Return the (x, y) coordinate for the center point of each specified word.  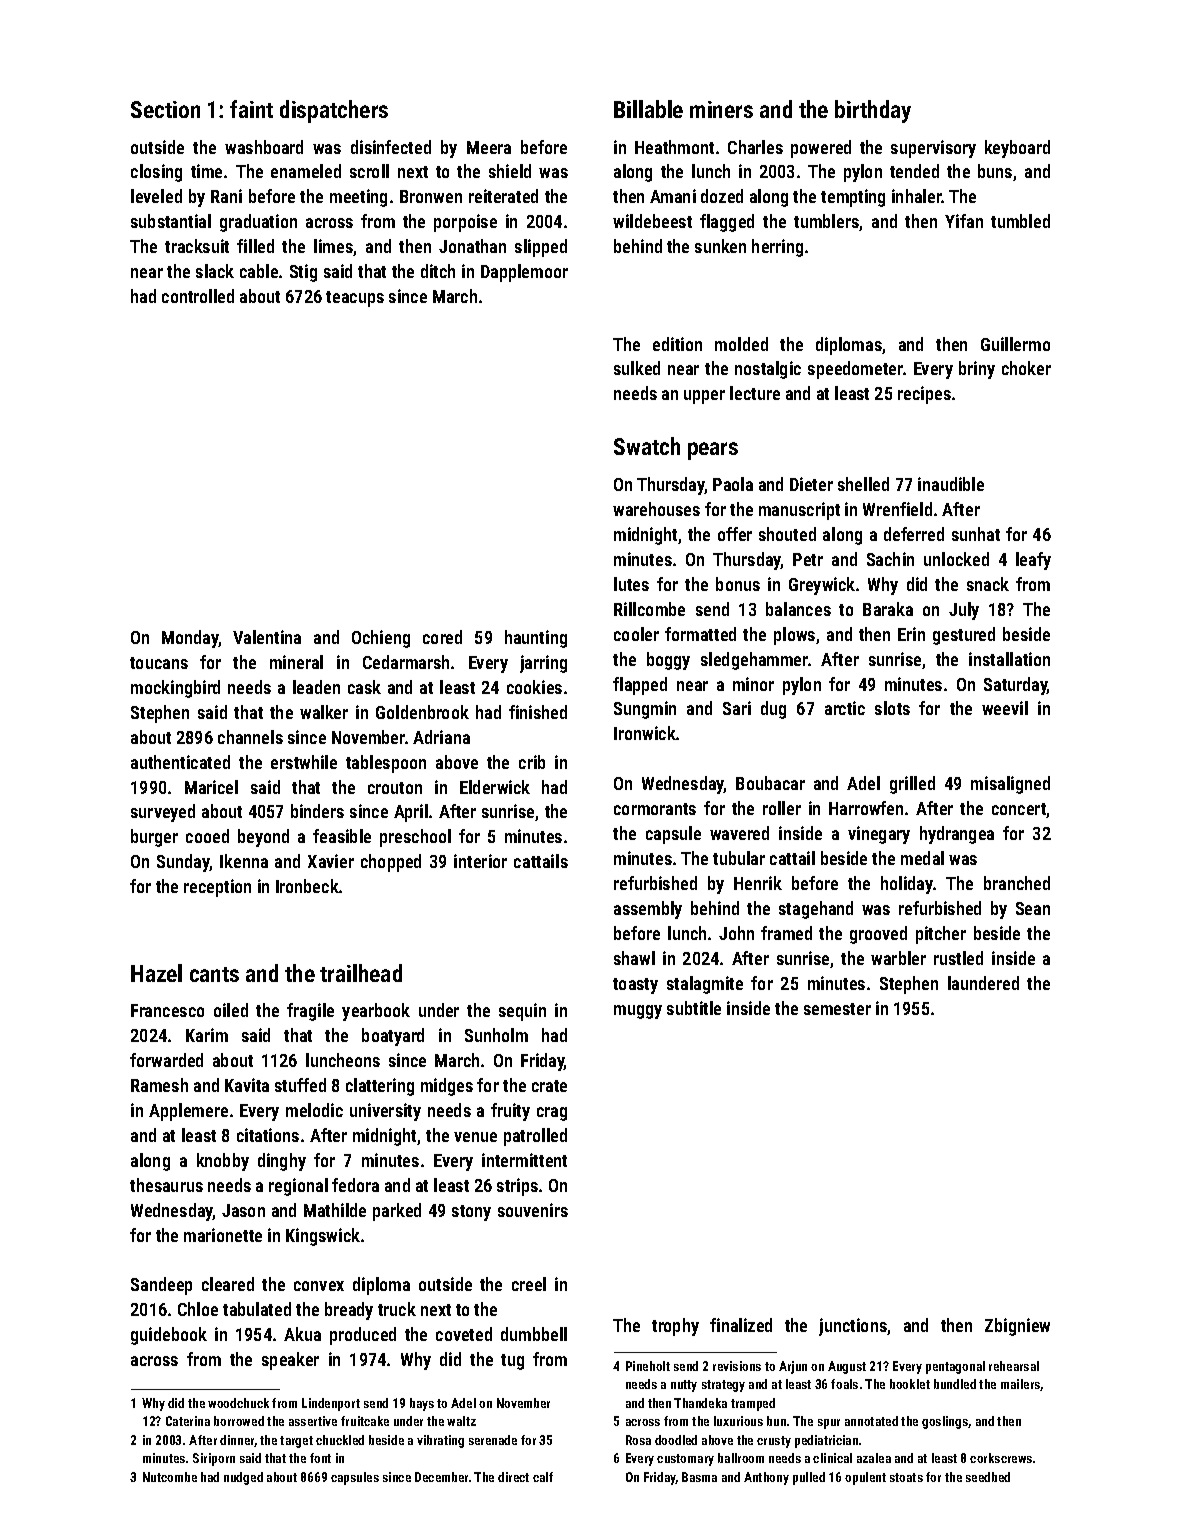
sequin (522, 1012)
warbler (898, 958)
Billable (648, 109)
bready (349, 1311)
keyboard (1017, 149)
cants (214, 974)
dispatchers (334, 111)
